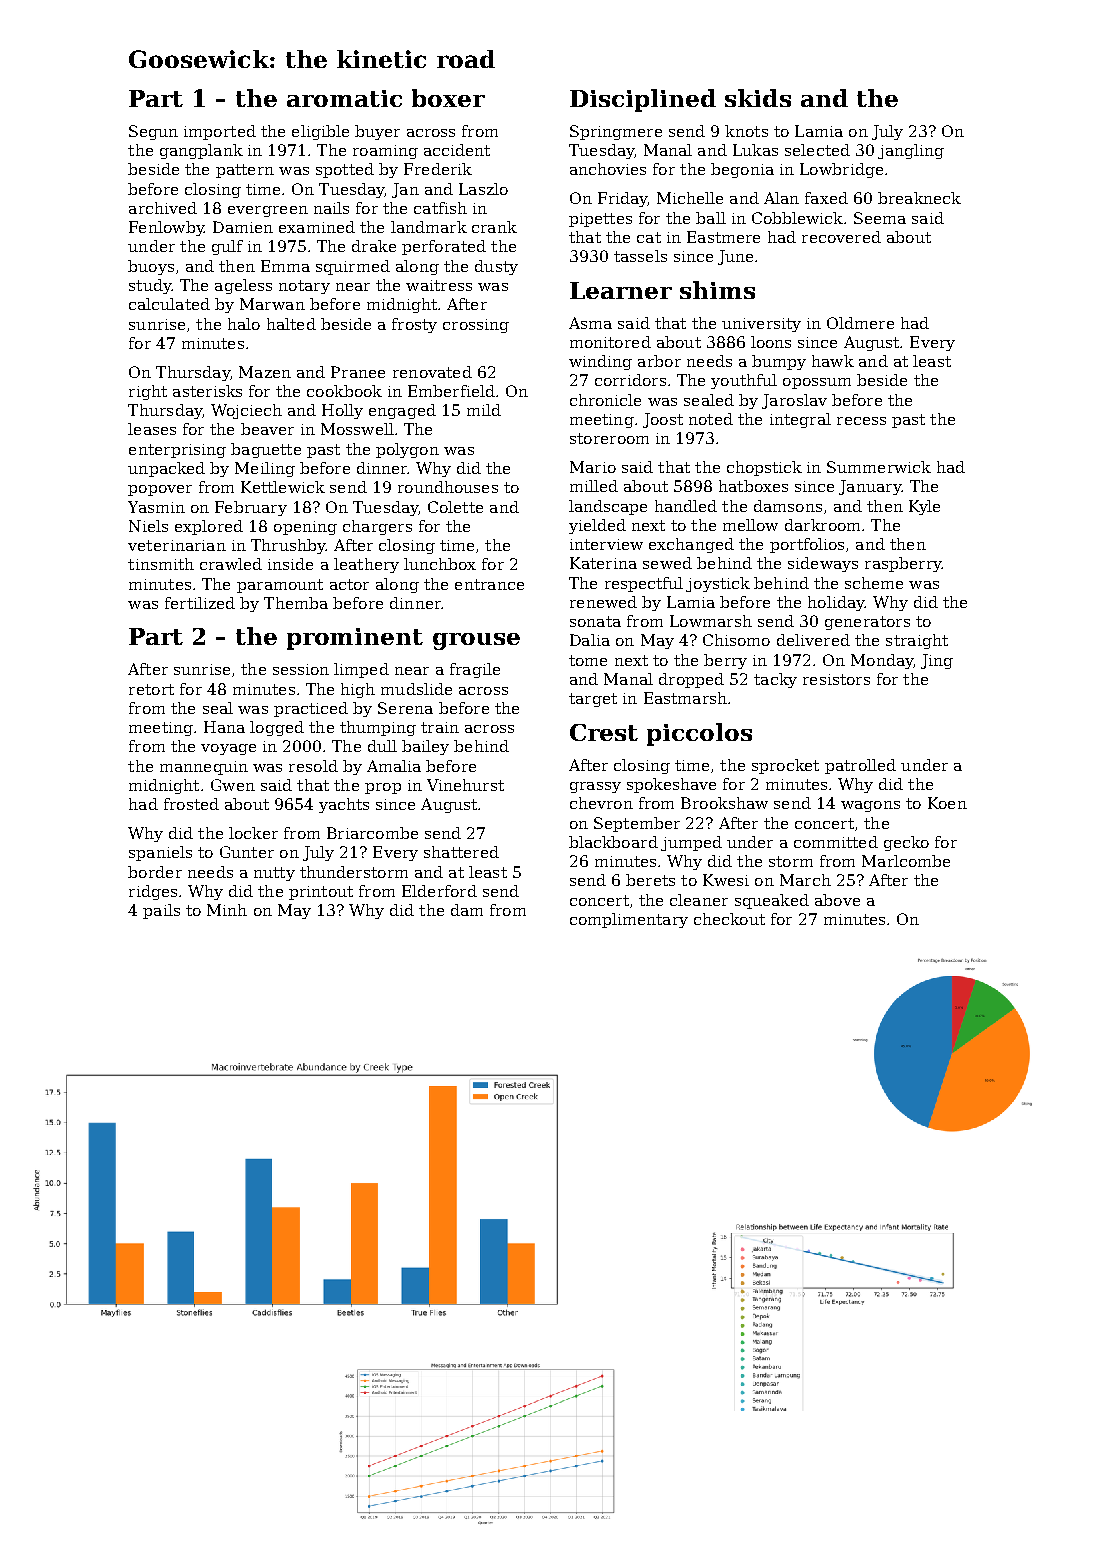  Describe the element at coordinates (274, 874) in the page. I see `nutty` at that location.
